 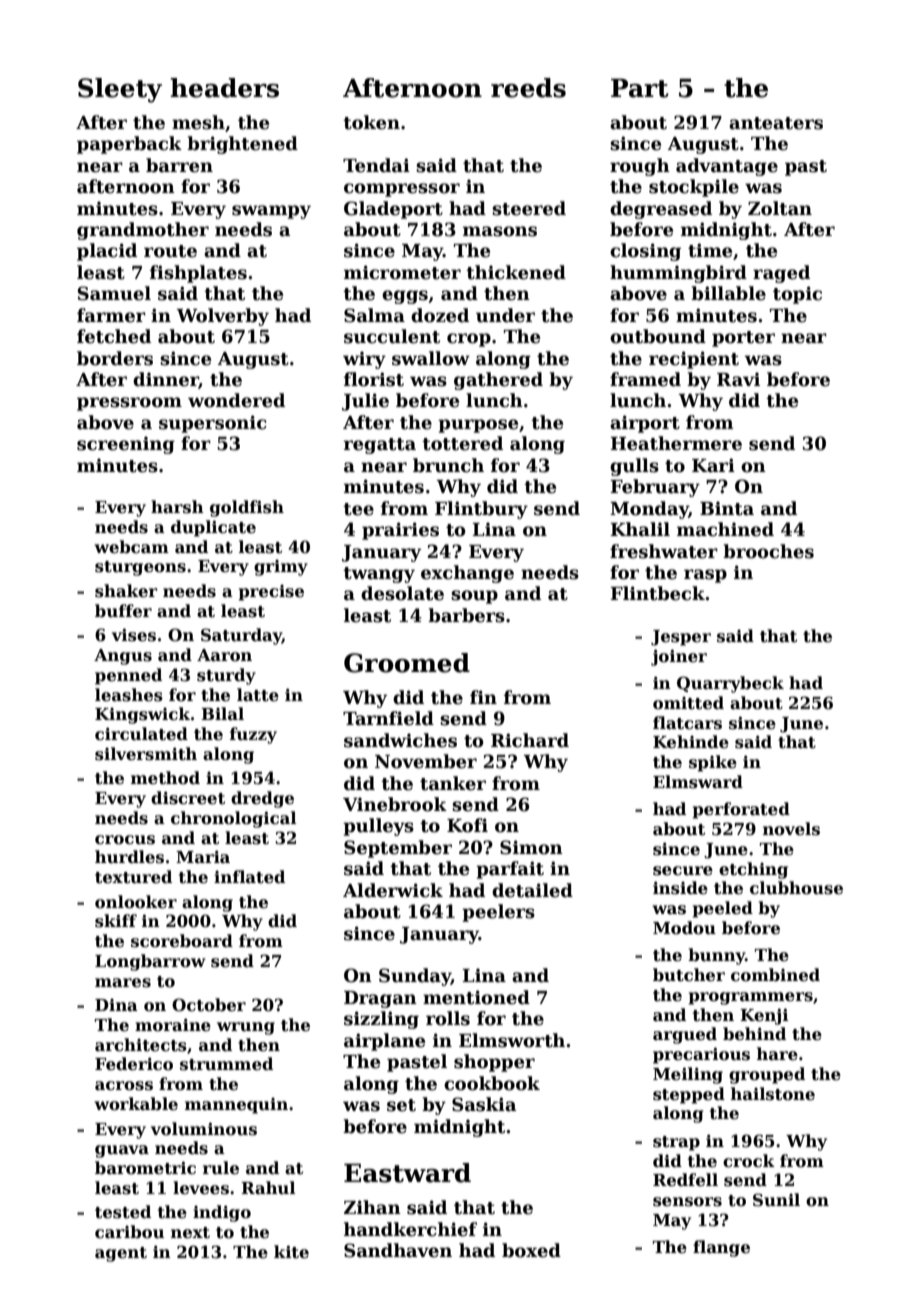 What do you see at coordinates (775, 975) in the page?
I see `combined` at bounding box center [775, 975].
